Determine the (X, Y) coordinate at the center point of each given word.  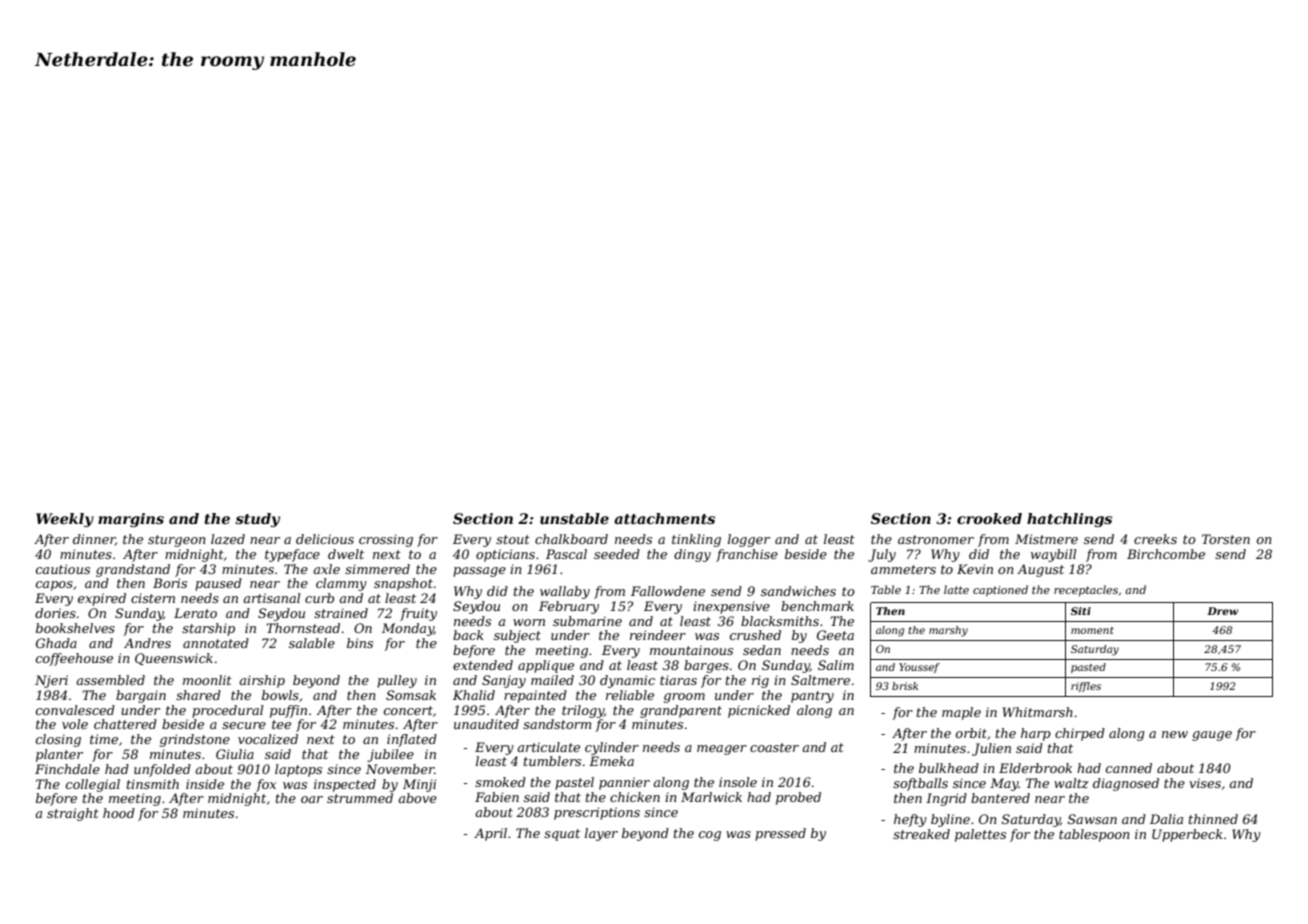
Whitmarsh (1038, 712)
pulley (397, 681)
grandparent (681, 711)
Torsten (1226, 539)
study (257, 520)
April (490, 834)
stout (513, 539)
